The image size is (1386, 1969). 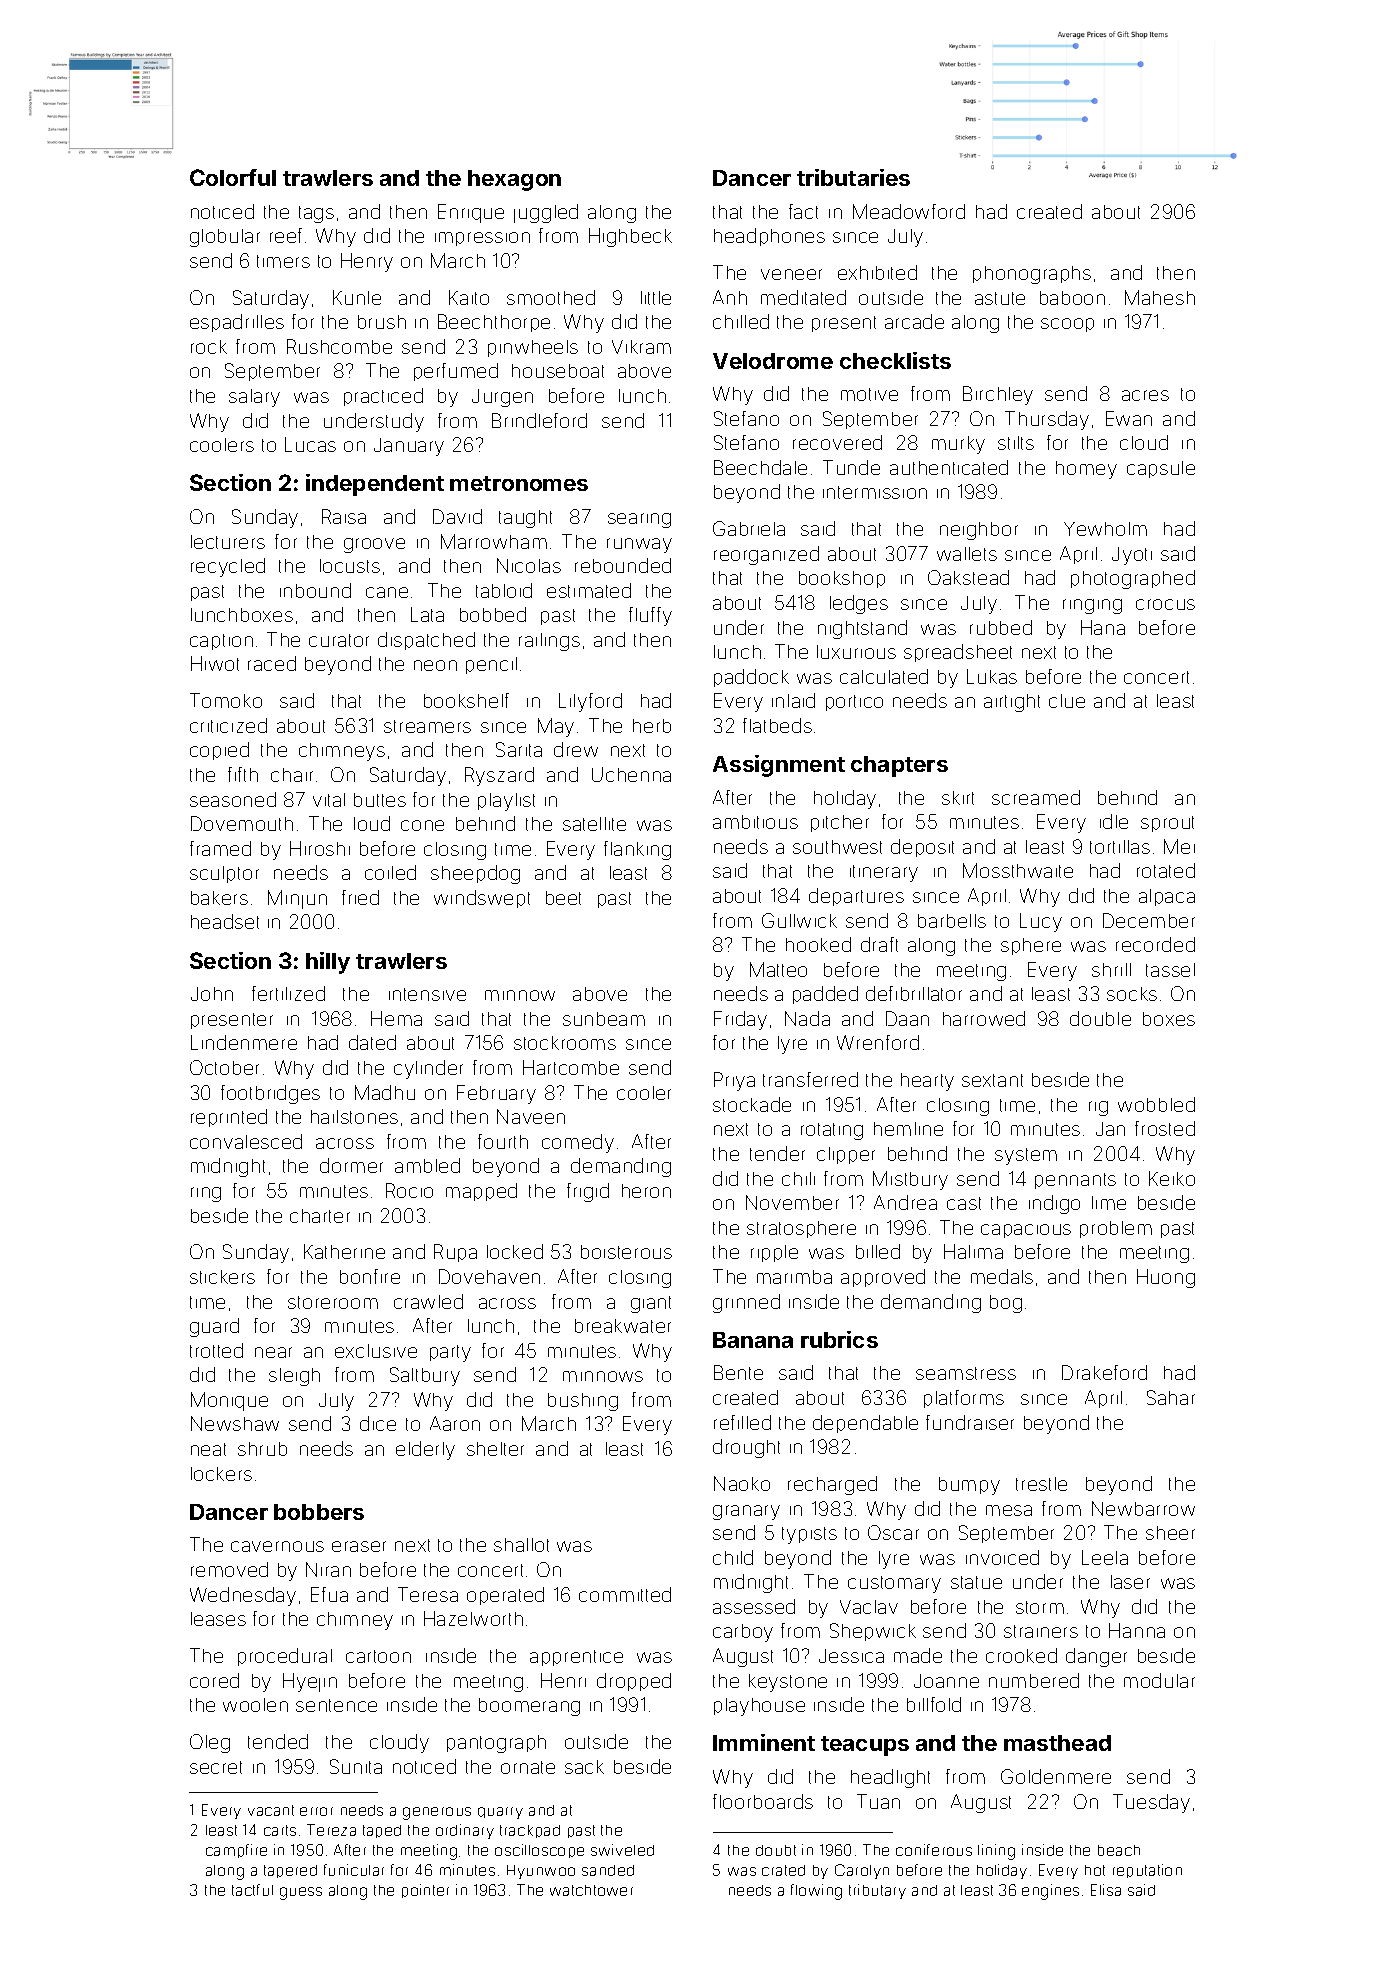 What do you see at coordinates (646, 1191) in the document?
I see `heron` at bounding box center [646, 1191].
